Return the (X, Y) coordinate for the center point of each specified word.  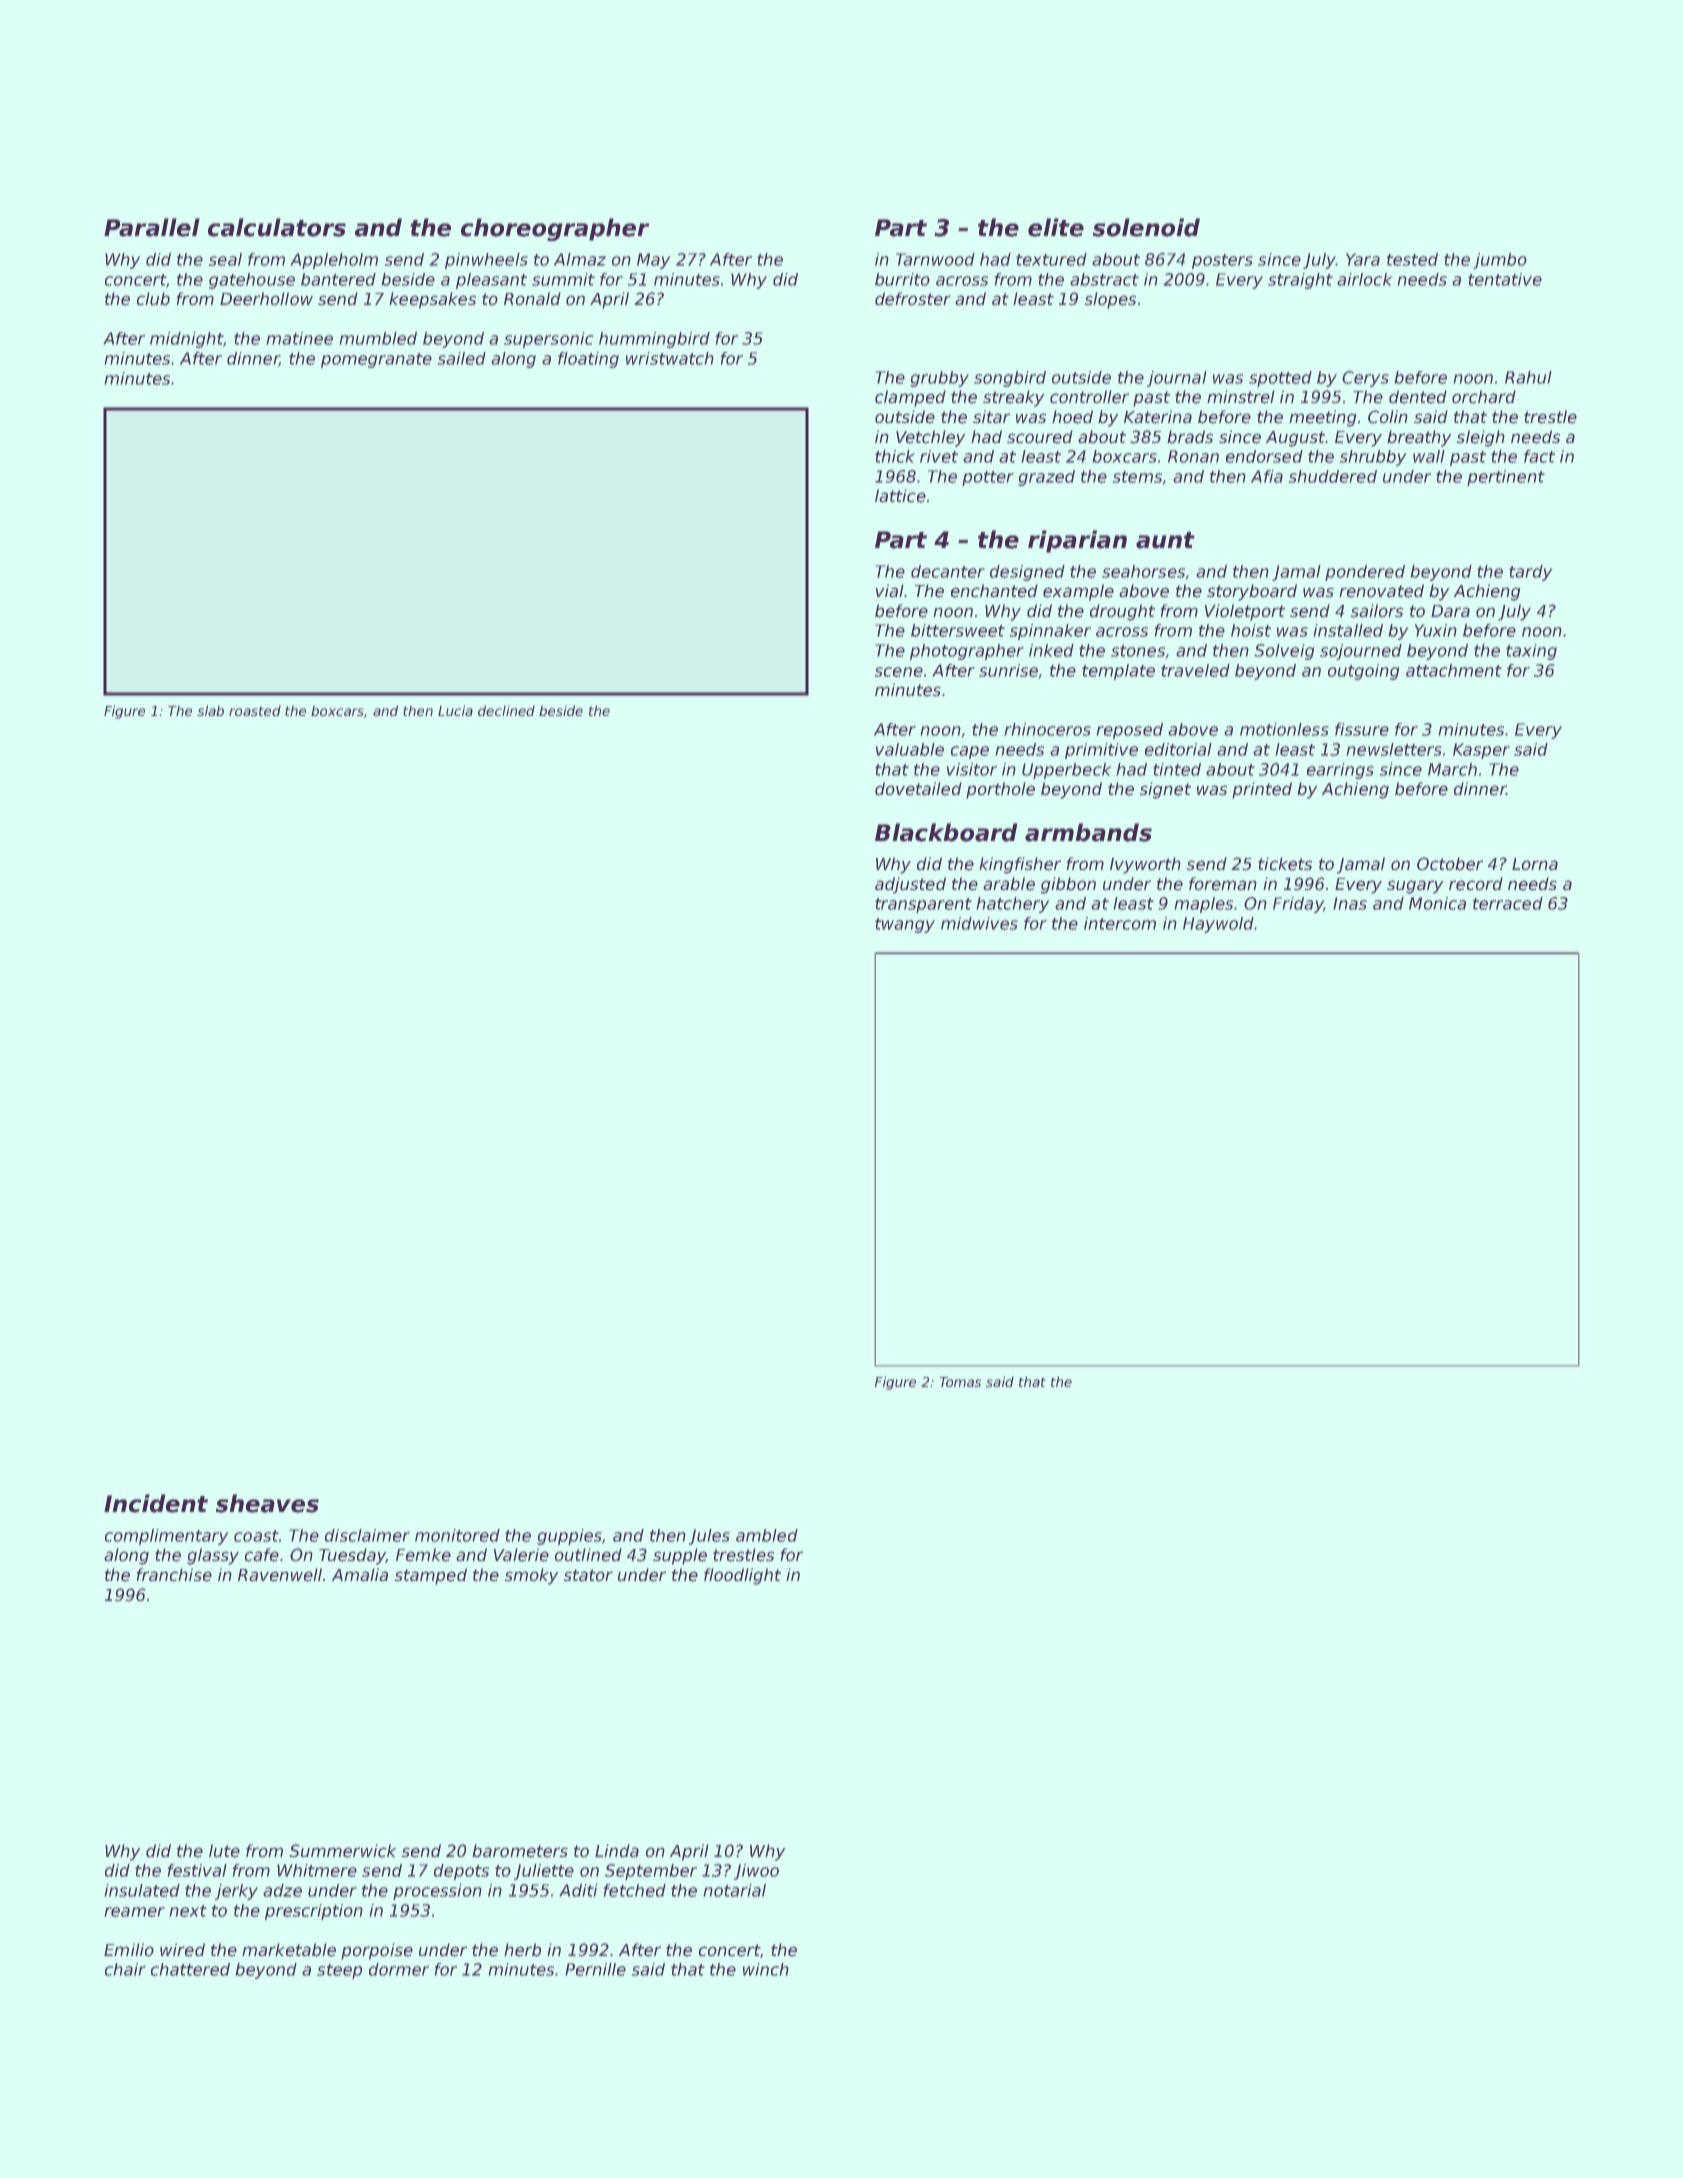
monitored (457, 1535)
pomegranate (376, 360)
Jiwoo (756, 1872)
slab (210, 710)
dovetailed (918, 789)
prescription (314, 1912)
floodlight (742, 1576)
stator (588, 1575)
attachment (1454, 670)
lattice (900, 496)
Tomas (960, 1382)
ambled (767, 1535)
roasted (255, 711)
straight (1300, 281)
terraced (1508, 903)
